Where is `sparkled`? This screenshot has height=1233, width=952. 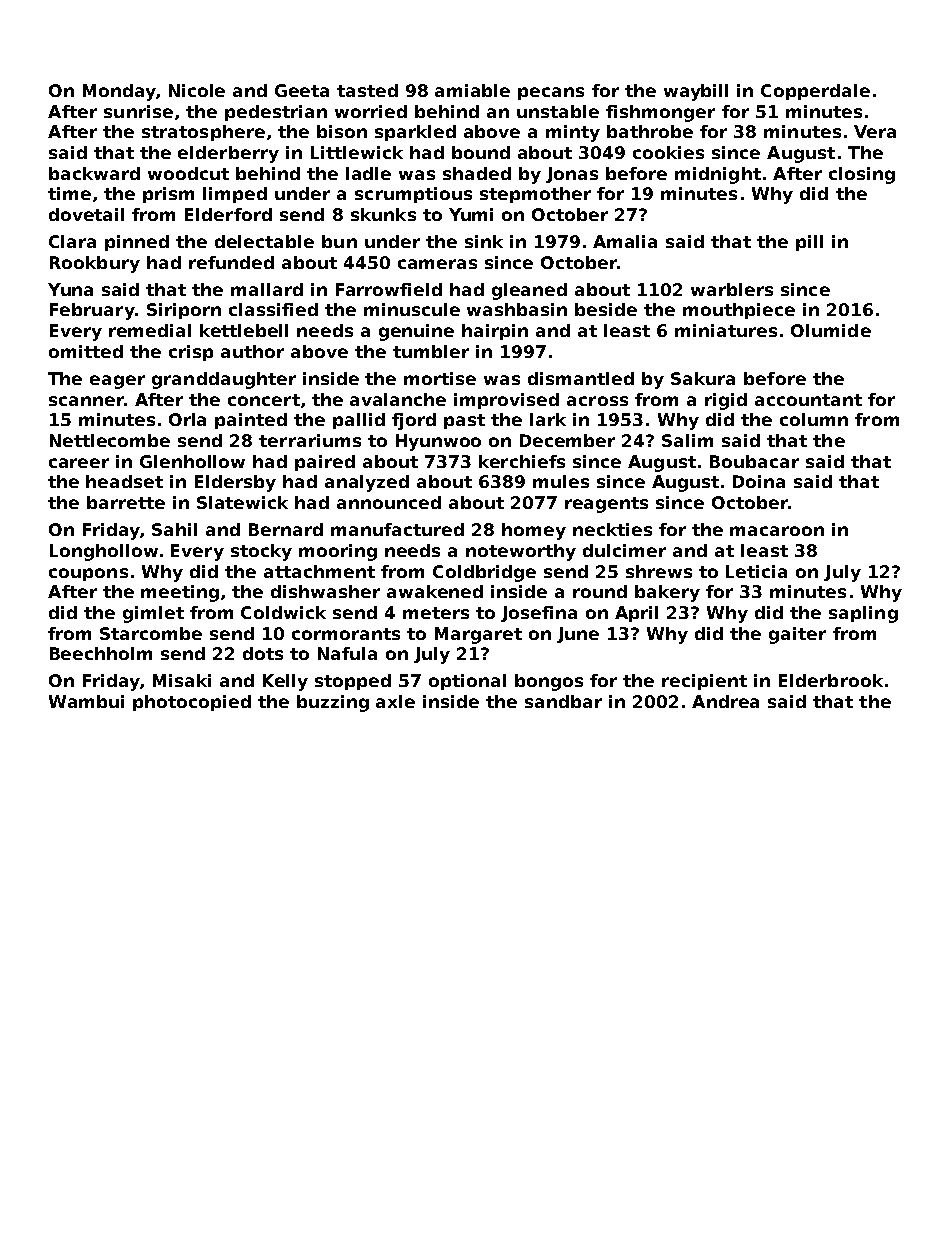 sparkled is located at coordinates (415, 133).
